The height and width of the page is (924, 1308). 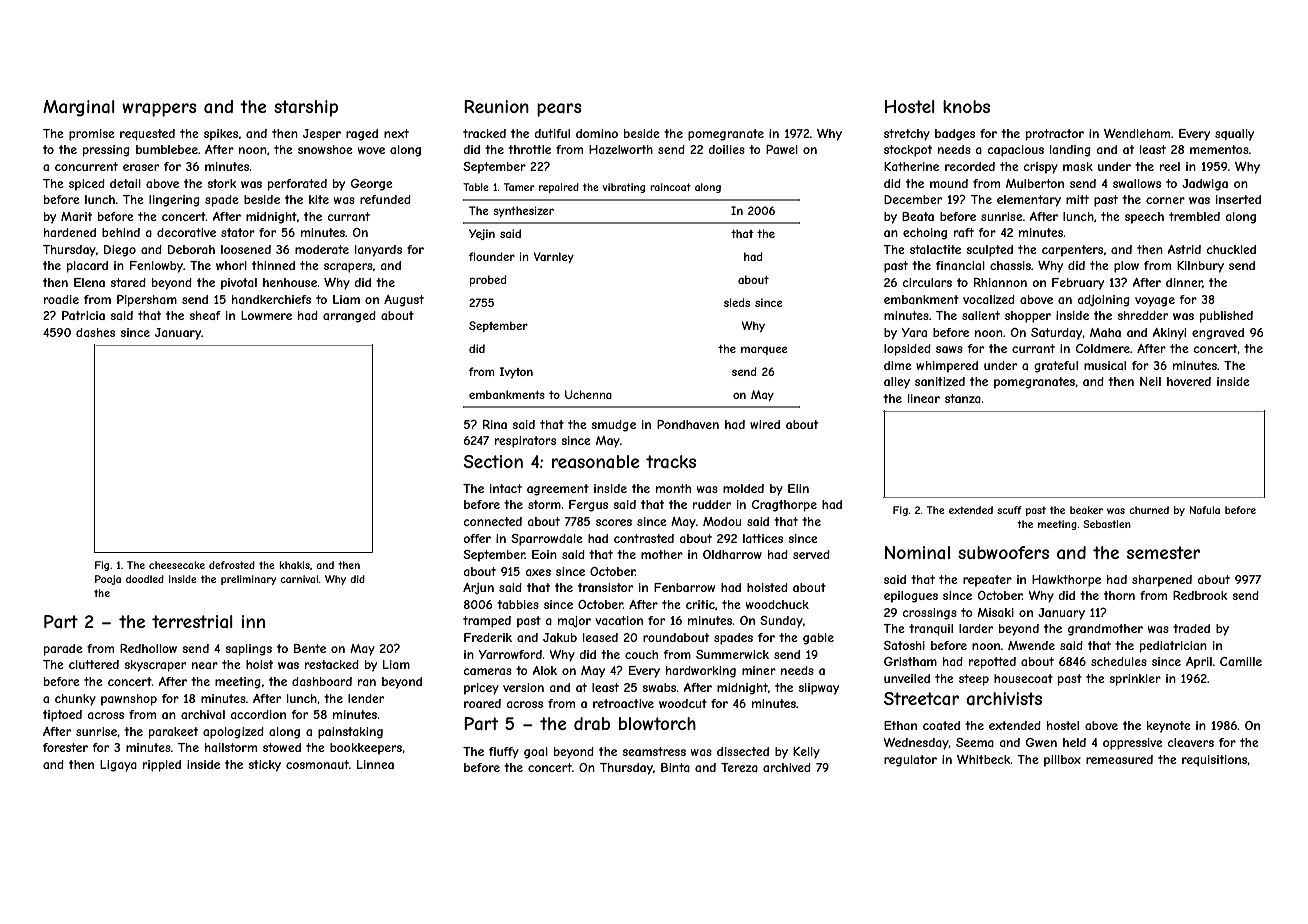 I want to click on decorative, so click(x=186, y=232).
